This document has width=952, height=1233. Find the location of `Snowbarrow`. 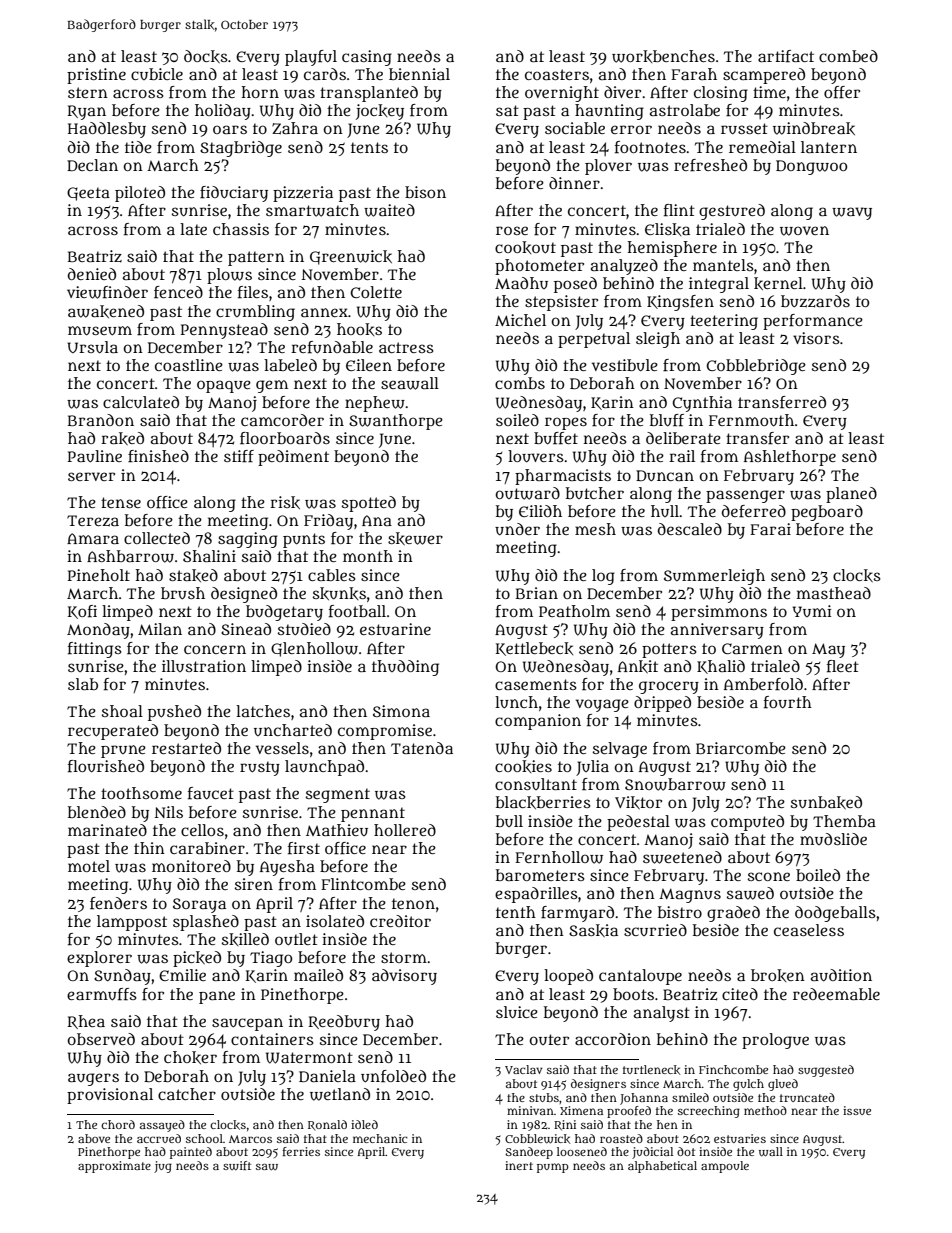

Snowbarrow is located at coordinates (675, 784).
